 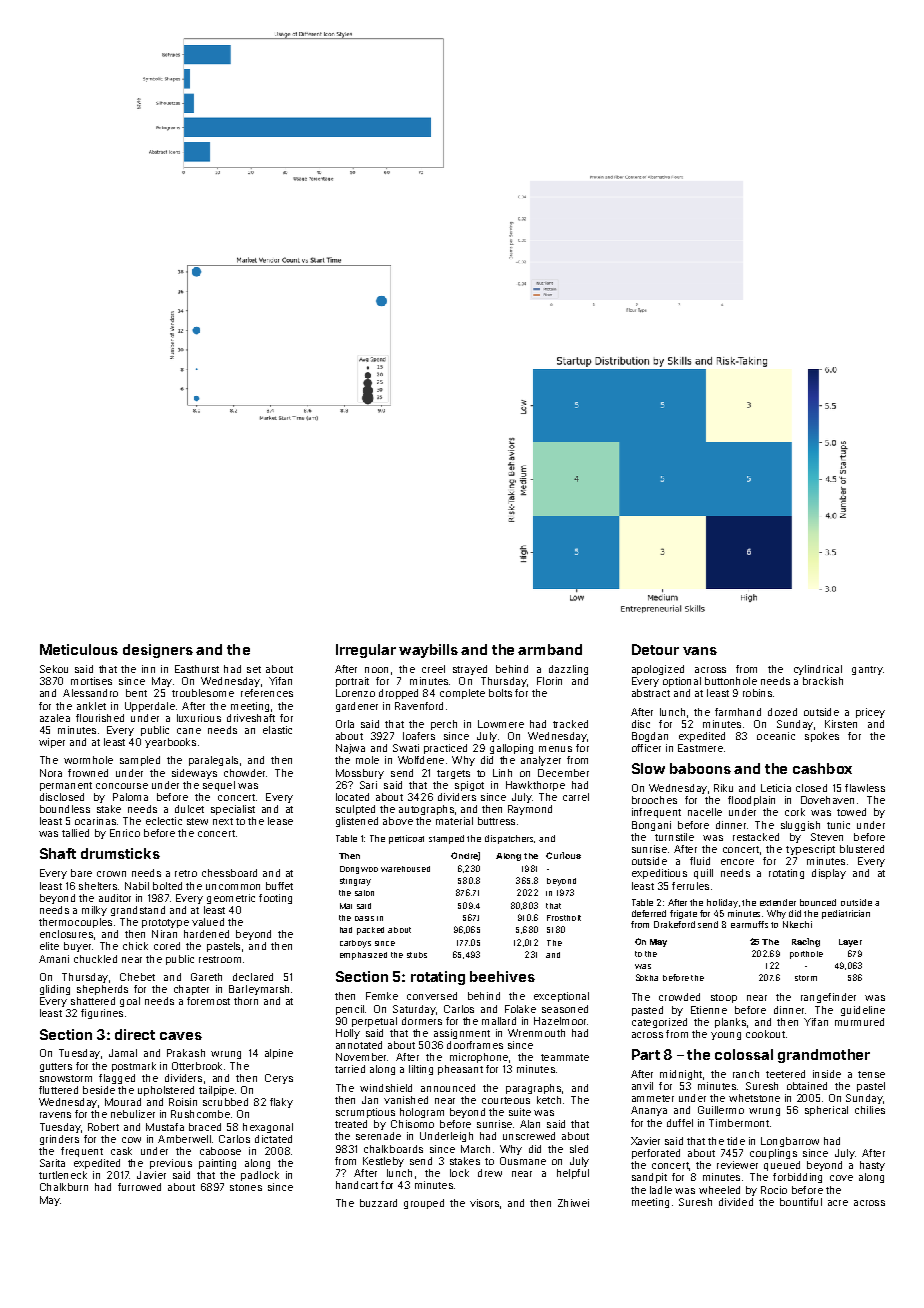 What do you see at coordinates (502, 773) in the image?
I see `Linh` at bounding box center [502, 773].
